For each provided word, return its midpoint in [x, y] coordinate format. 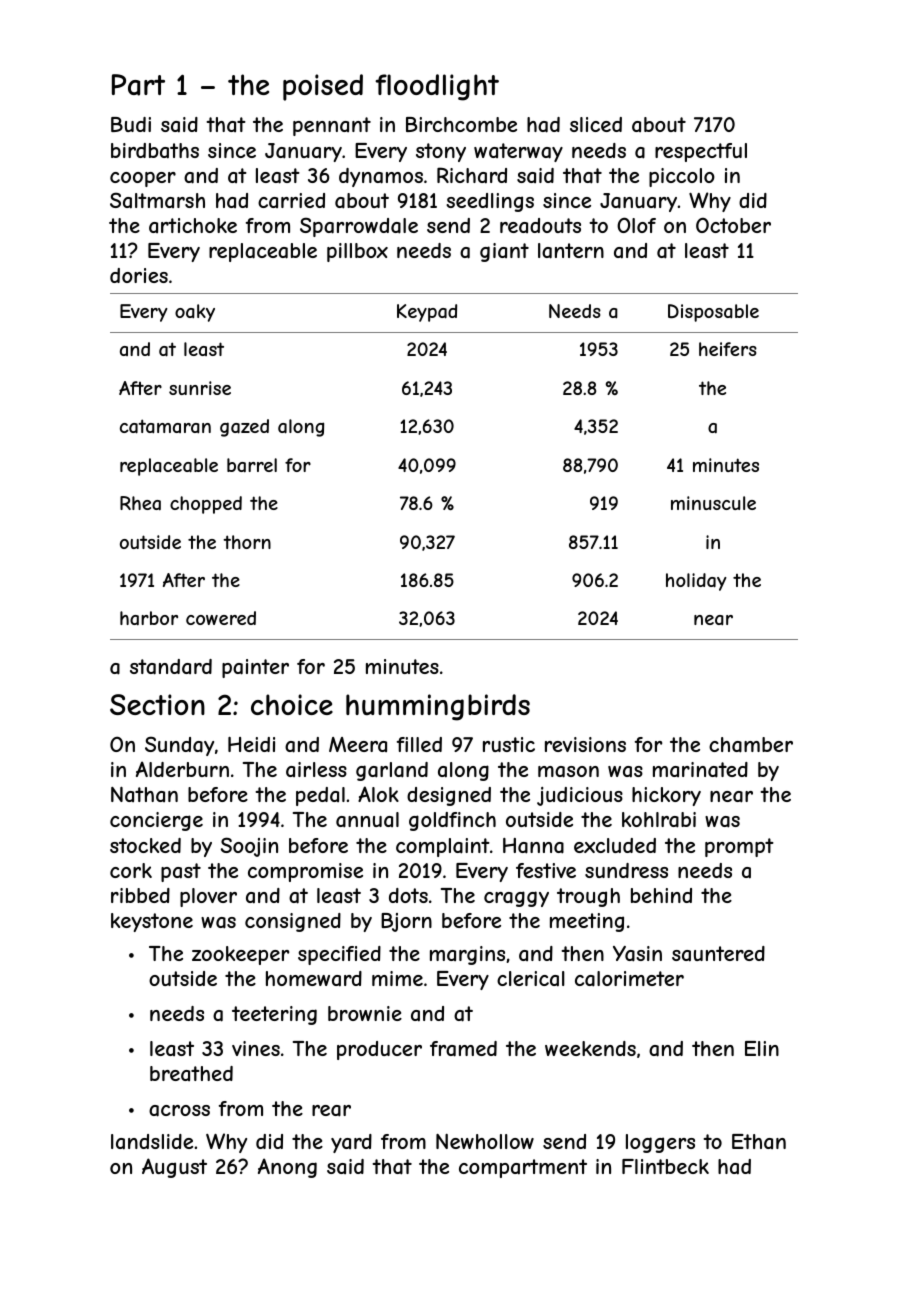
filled [419, 744]
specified [339, 955]
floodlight [437, 87]
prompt [739, 847]
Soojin [249, 847]
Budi [131, 124]
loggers [660, 1143]
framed [463, 1049]
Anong [287, 1168]
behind [661, 895]
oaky [195, 313]
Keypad [427, 313]
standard [171, 667]
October [733, 225]
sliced [596, 124]
